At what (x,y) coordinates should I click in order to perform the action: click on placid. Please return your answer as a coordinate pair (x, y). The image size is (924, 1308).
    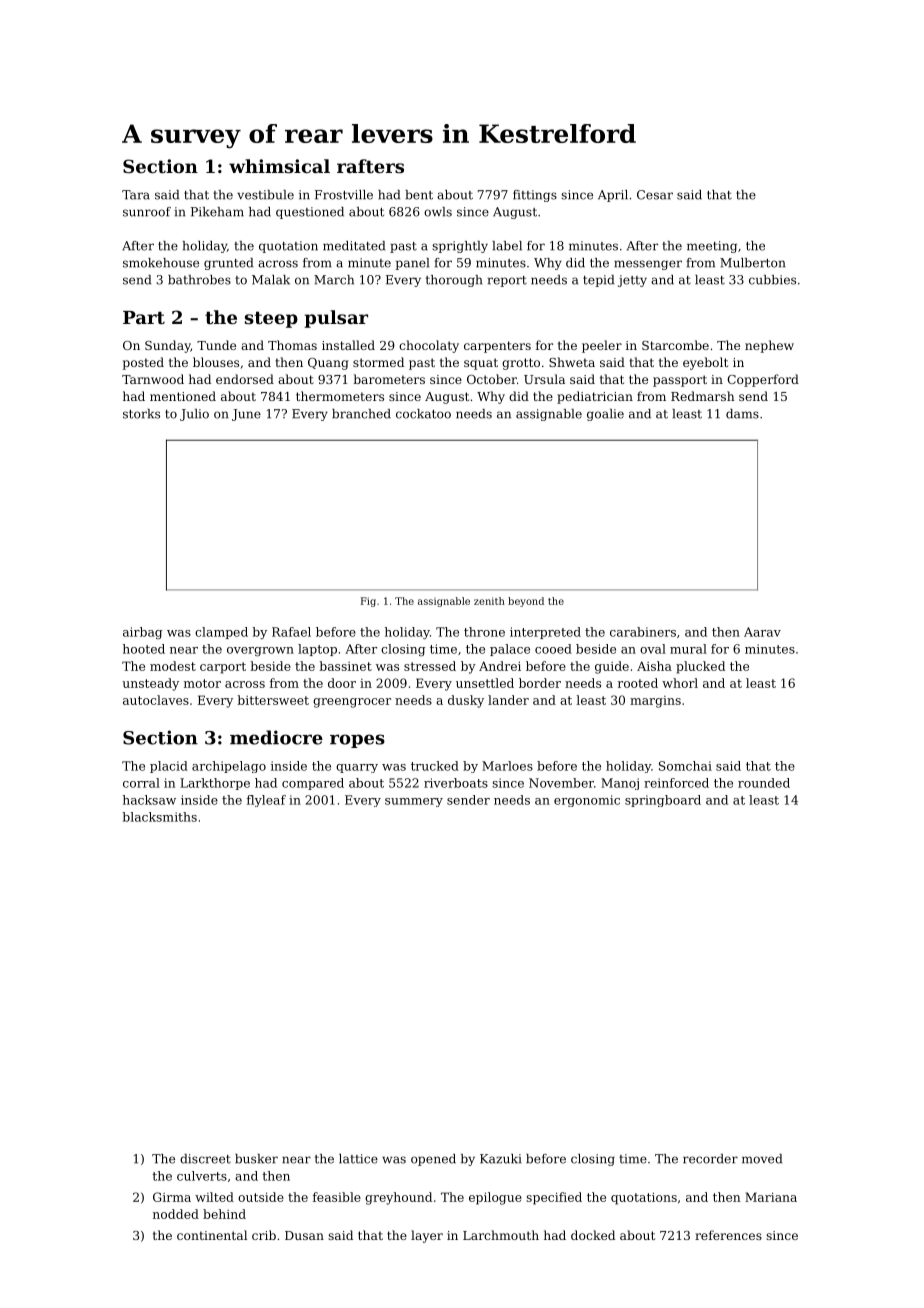
    Looking at the image, I should click on (169, 767).
